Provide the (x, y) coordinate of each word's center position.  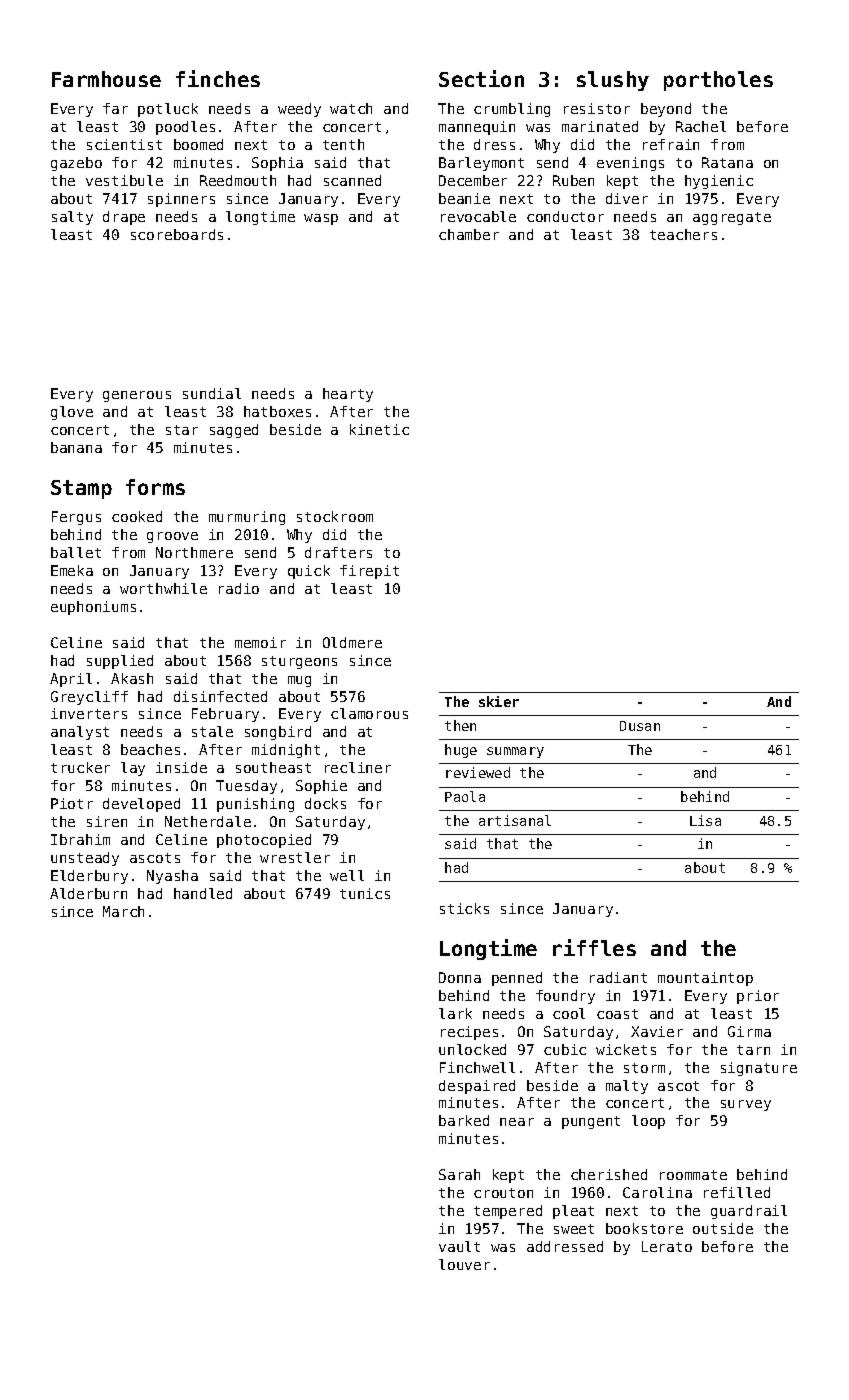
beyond (666, 110)
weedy (299, 110)
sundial (212, 393)
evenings (630, 164)
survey (746, 1105)
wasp (321, 219)
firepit (369, 572)
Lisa (705, 820)
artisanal (515, 820)
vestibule (124, 180)
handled (203, 893)
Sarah (459, 1174)
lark (455, 1013)
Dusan (640, 726)
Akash (132, 678)
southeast (273, 767)
